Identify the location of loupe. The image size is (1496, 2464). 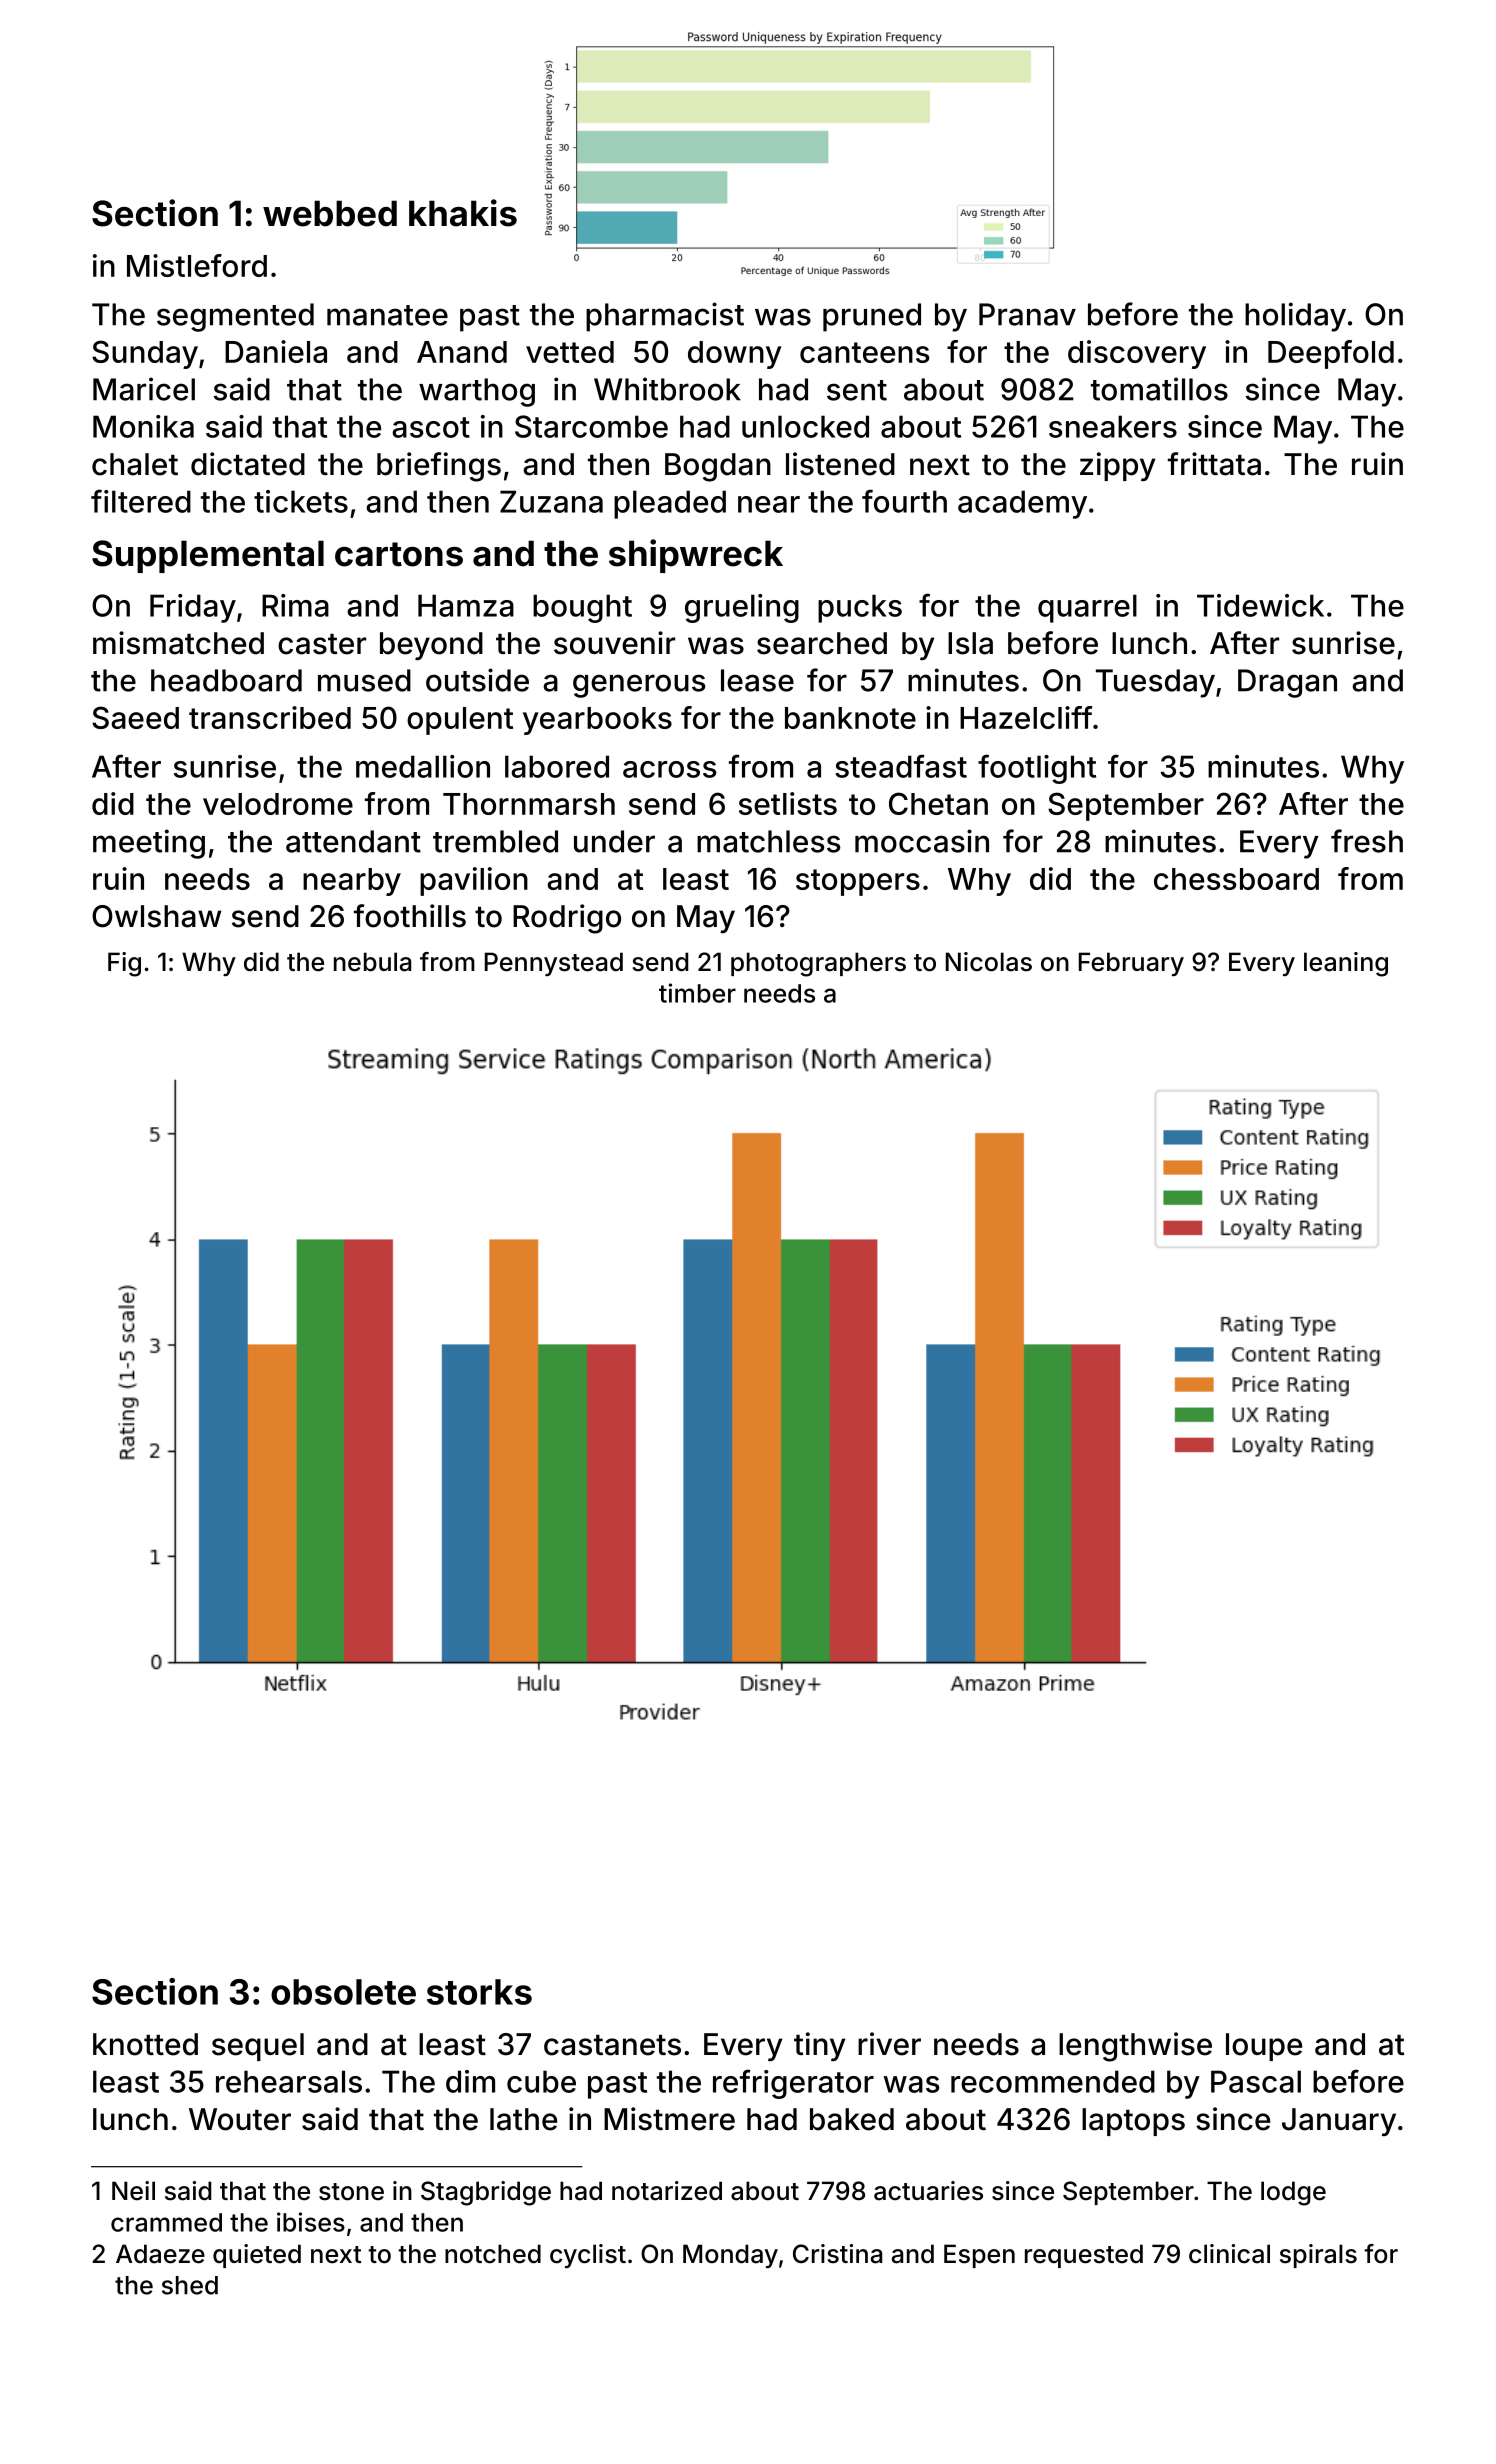
(1264, 2047).
